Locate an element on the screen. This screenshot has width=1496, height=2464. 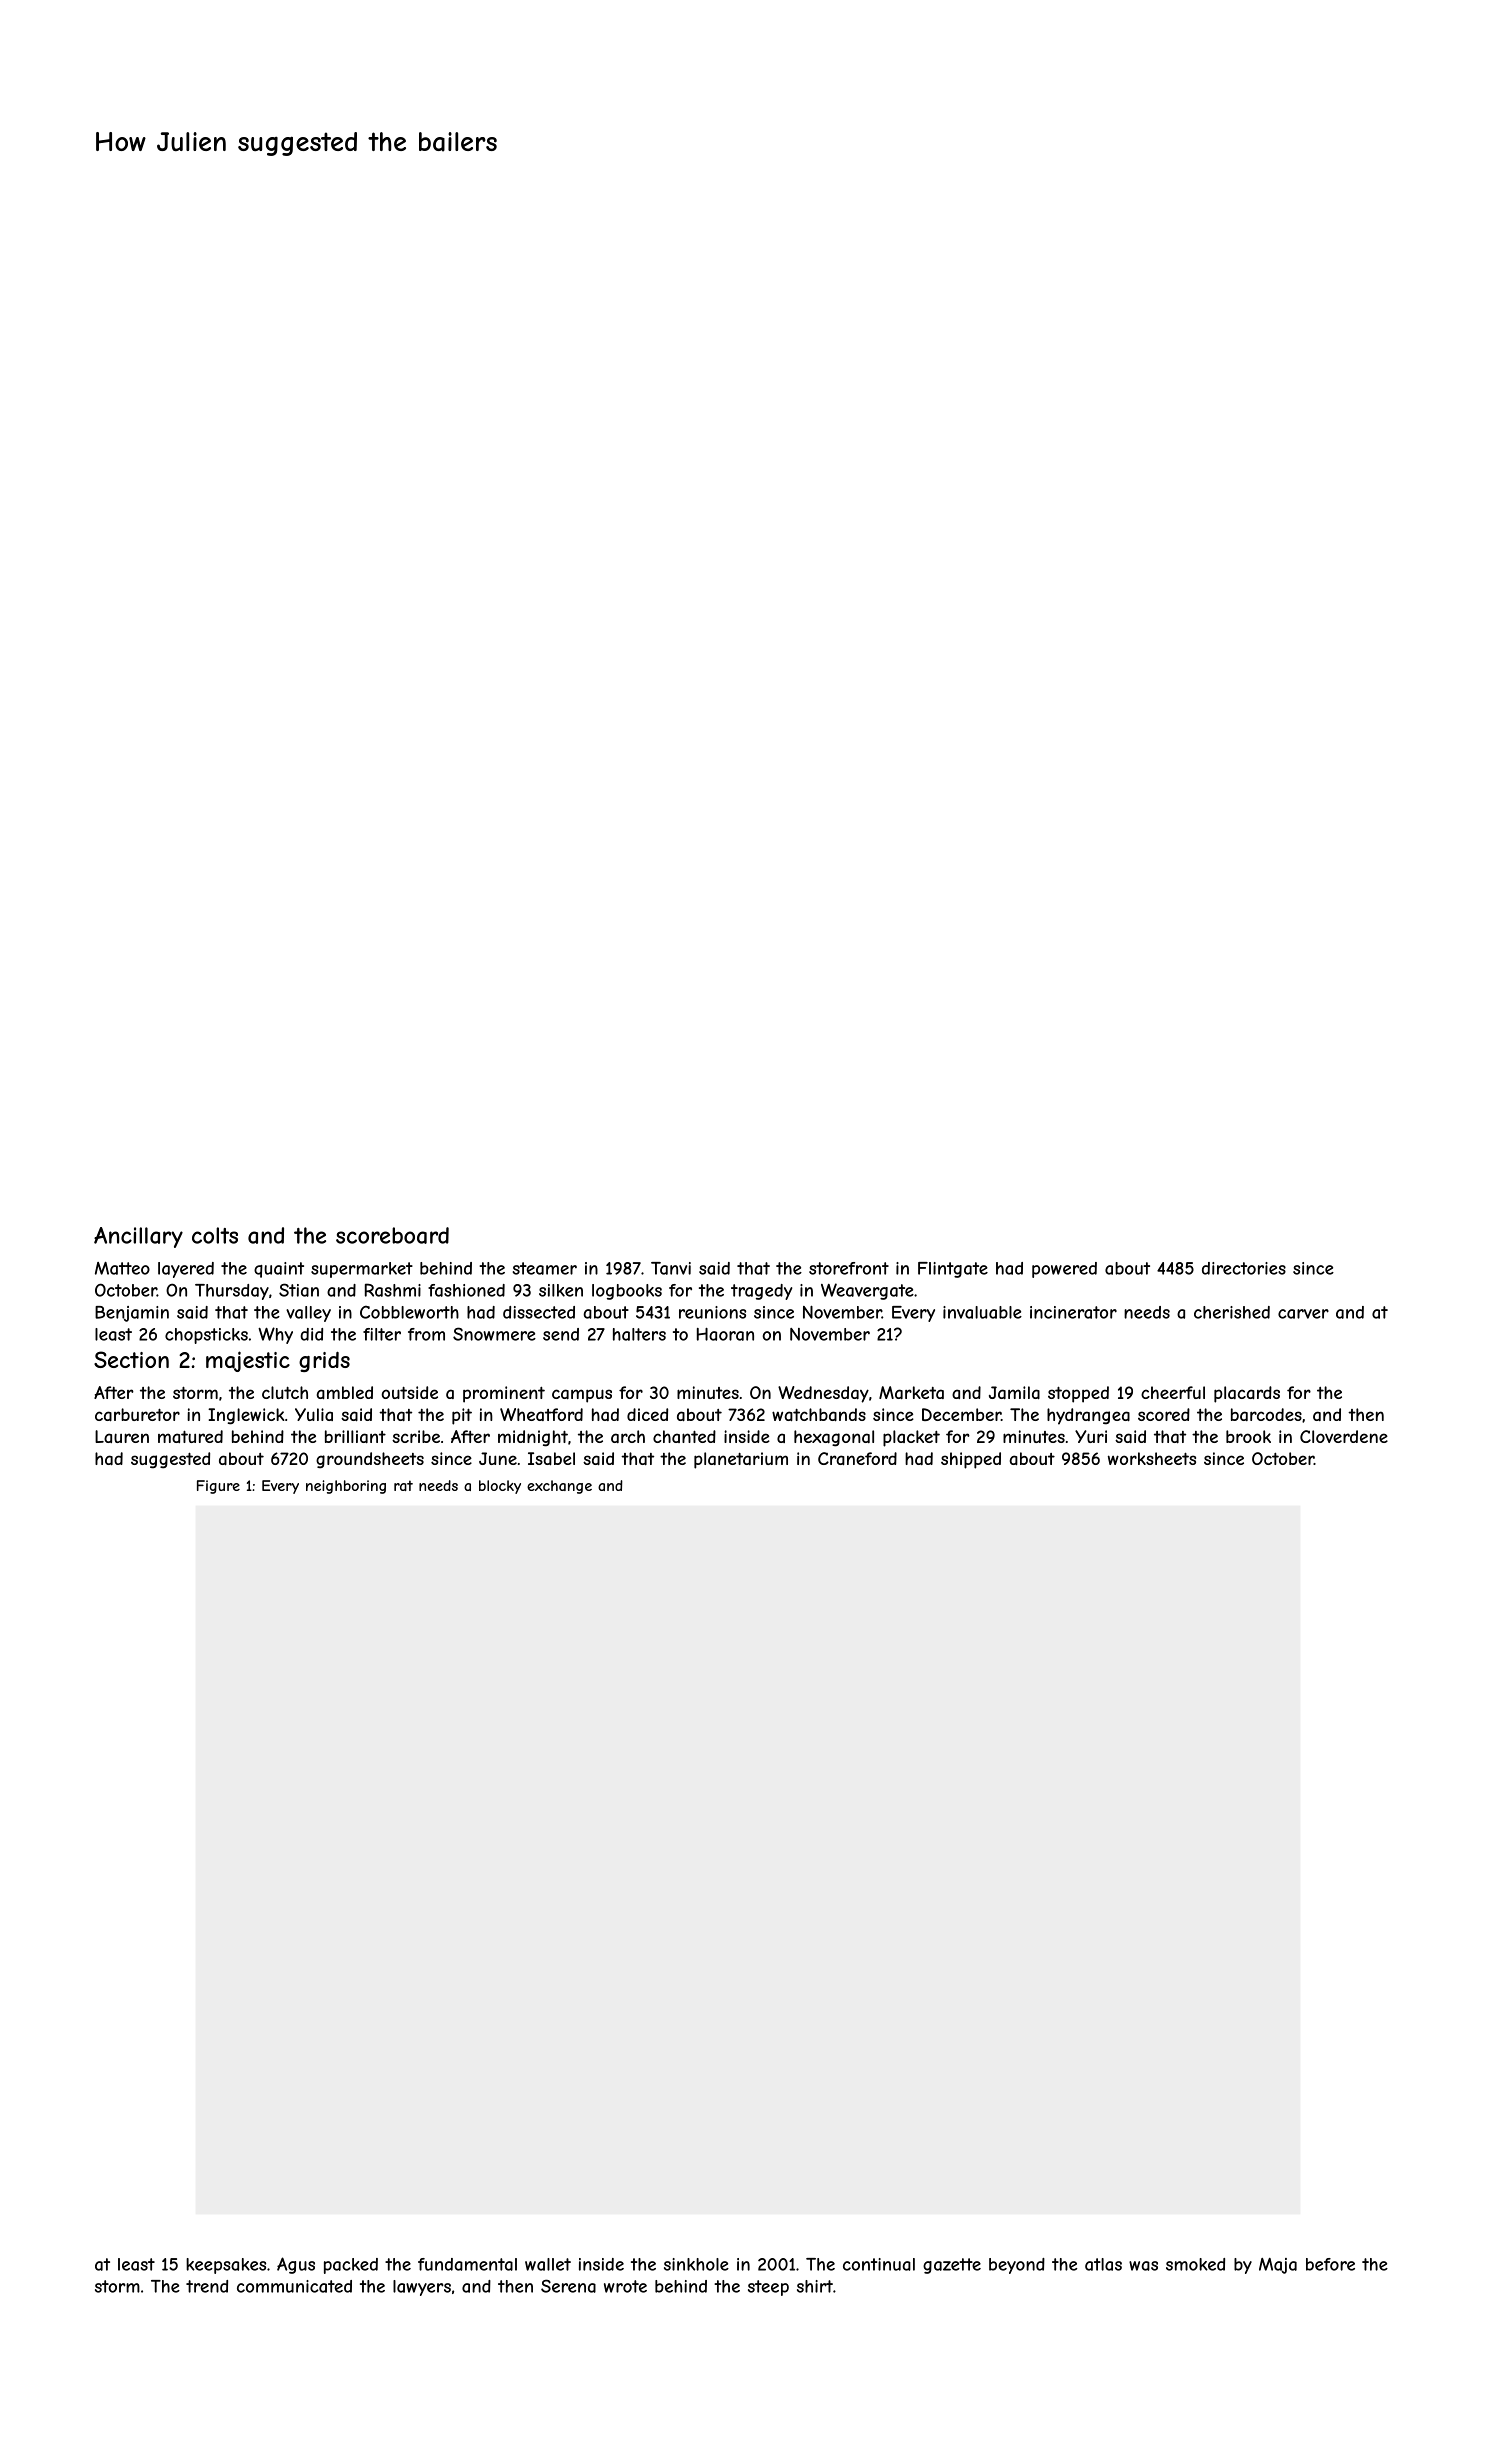
continual is located at coordinates (879, 2264).
